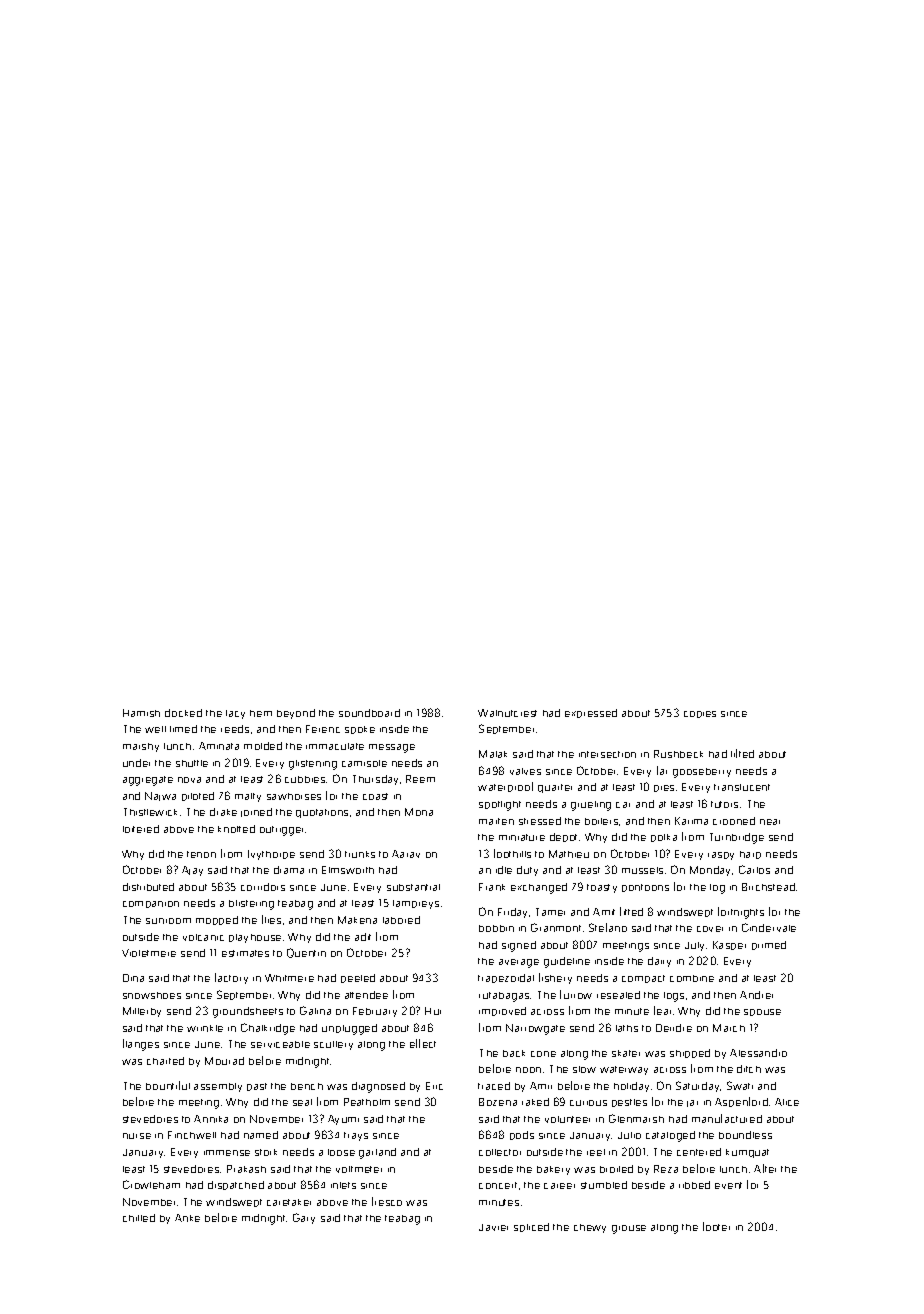 The height and width of the image is (1314, 924). What do you see at coordinates (305, 779) in the image?
I see `cubbies` at bounding box center [305, 779].
